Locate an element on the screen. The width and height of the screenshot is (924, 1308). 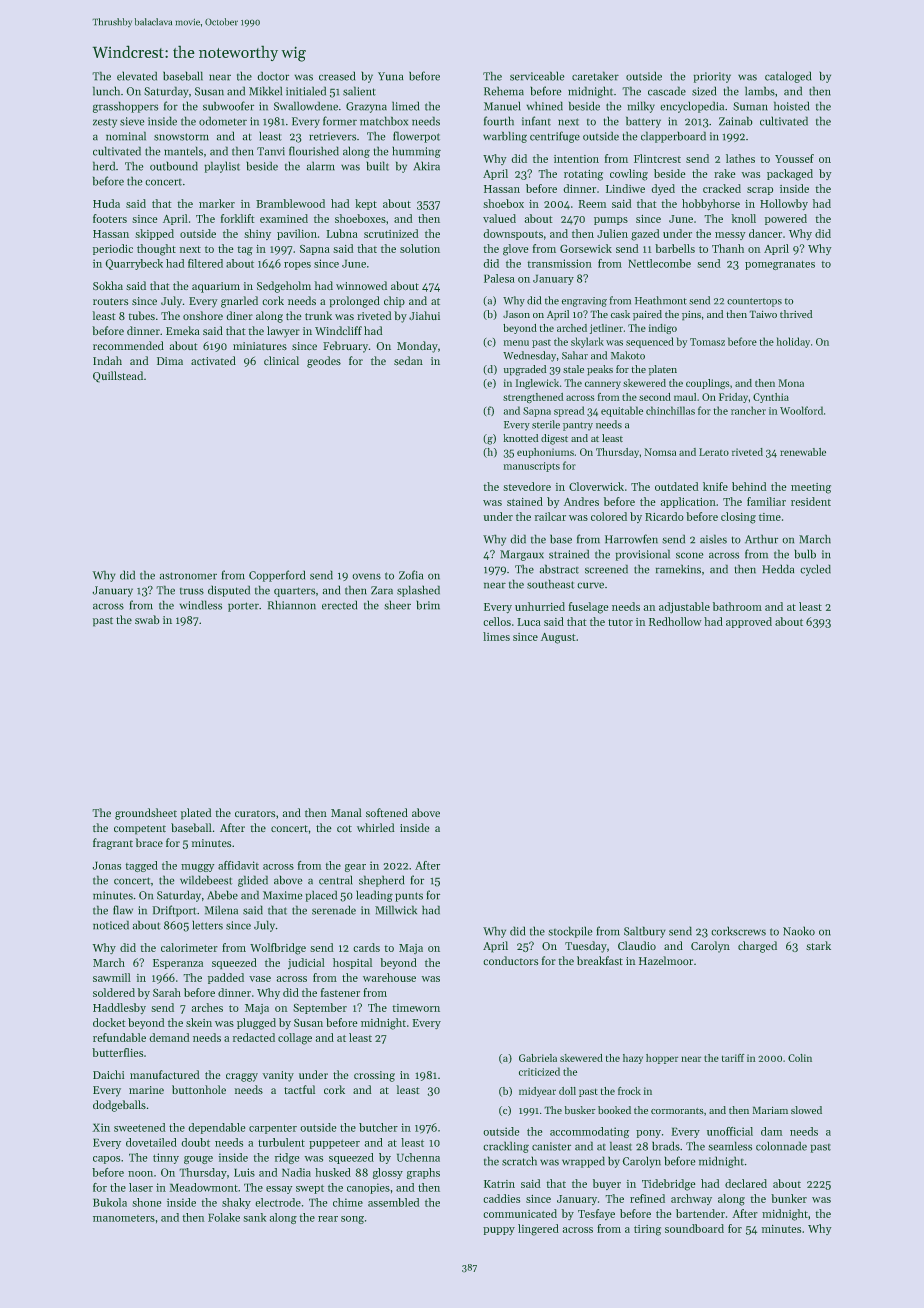
Luis is located at coordinates (244, 1172).
